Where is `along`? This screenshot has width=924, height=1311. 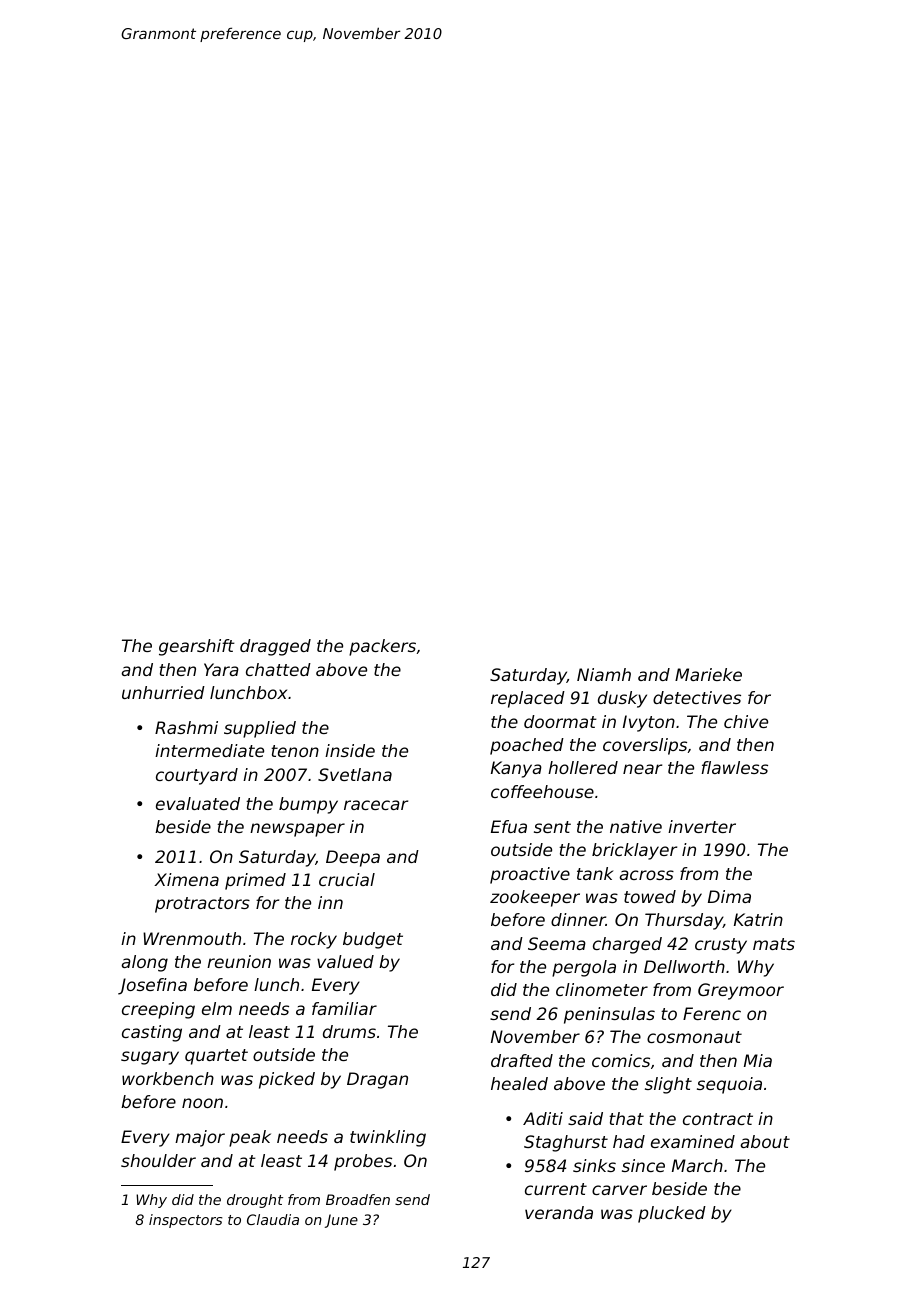 along is located at coordinates (144, 963).
